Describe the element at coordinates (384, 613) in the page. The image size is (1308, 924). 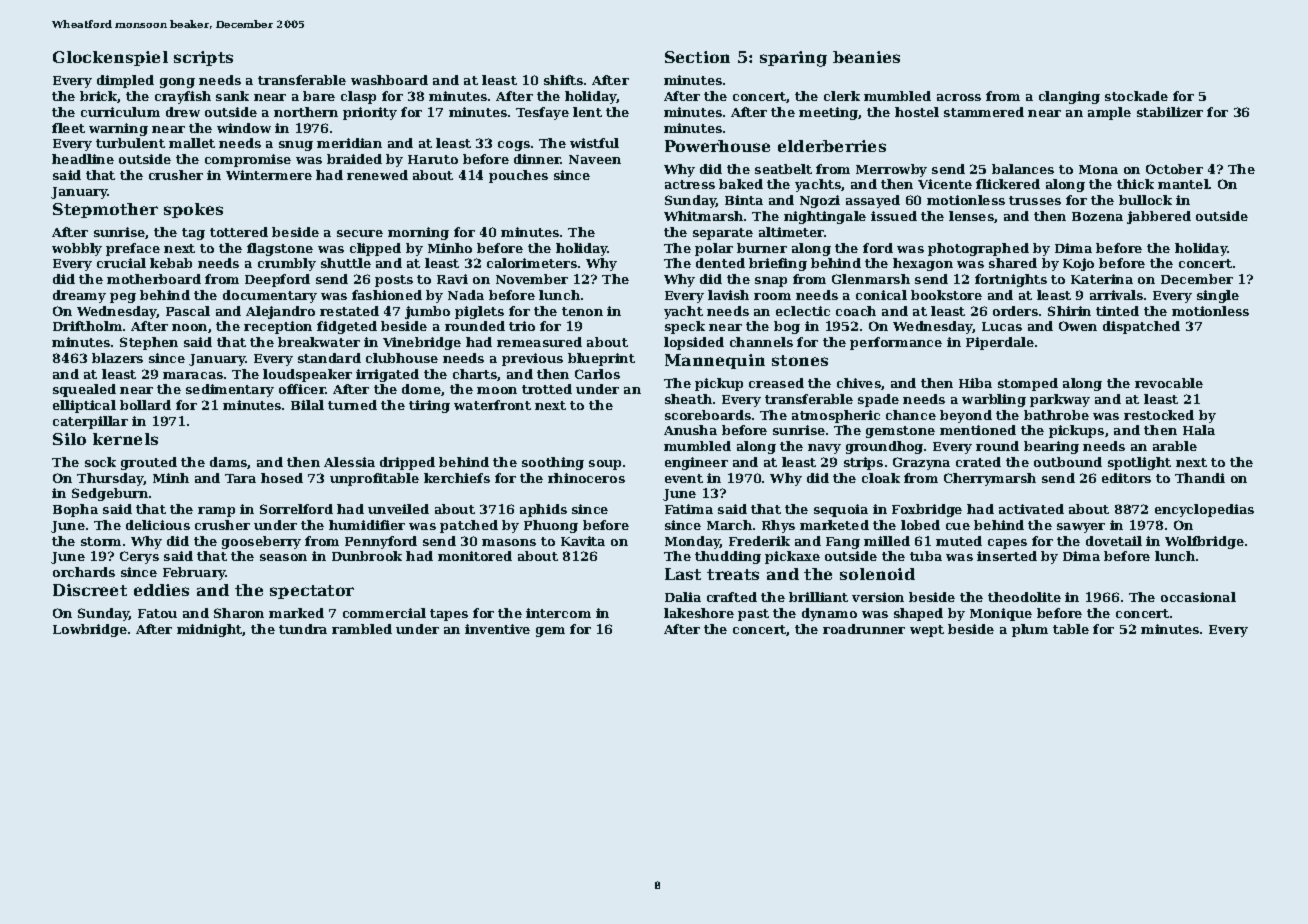
I see `commercial` at that location.
